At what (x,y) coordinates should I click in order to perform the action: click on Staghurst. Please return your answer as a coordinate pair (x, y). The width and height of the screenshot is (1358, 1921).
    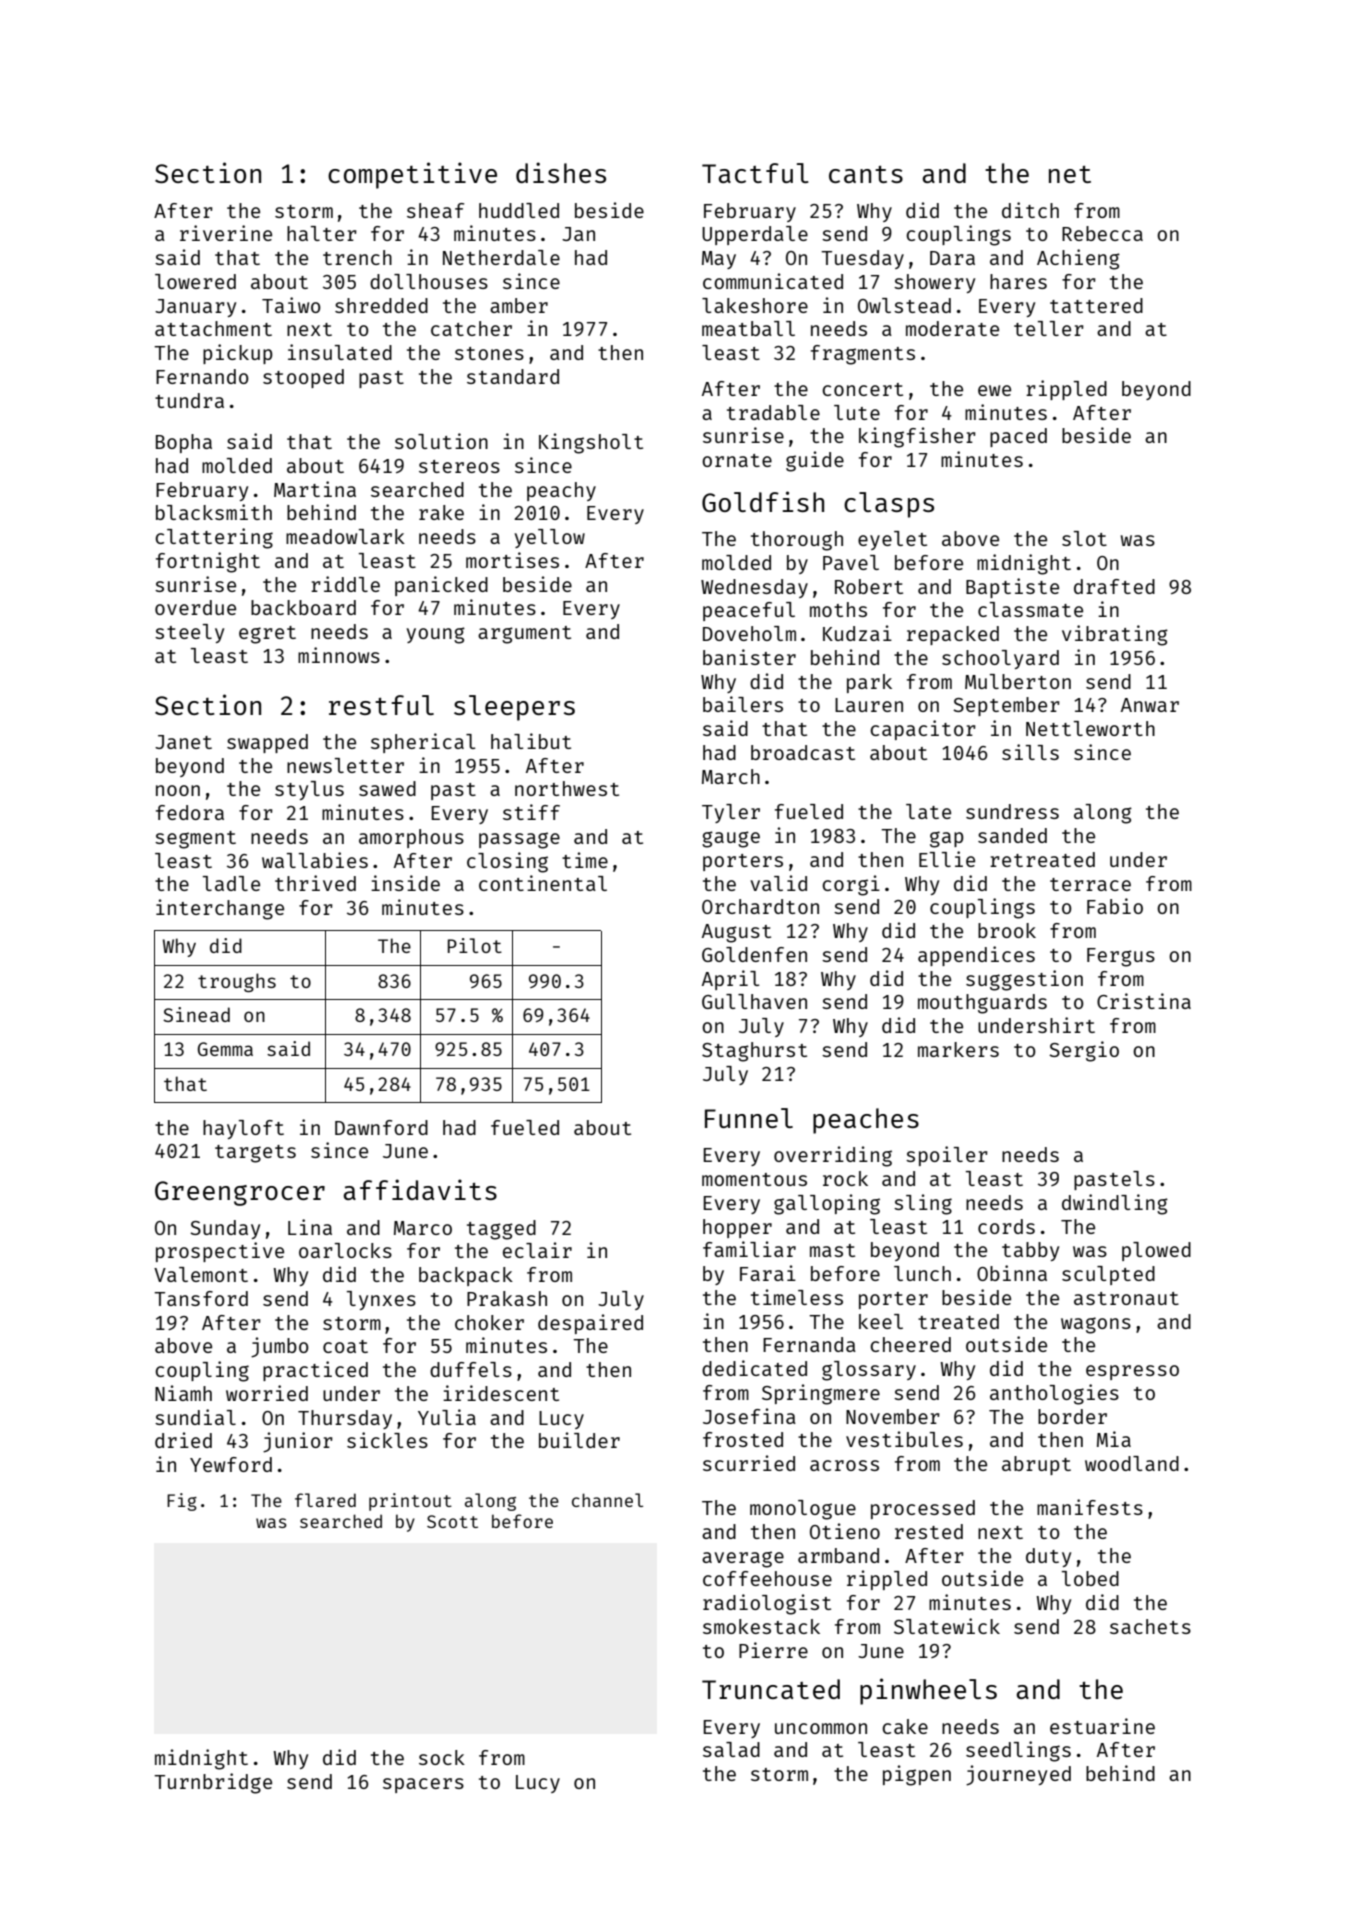
    Looking at the image, I should click on (754, 1052).
